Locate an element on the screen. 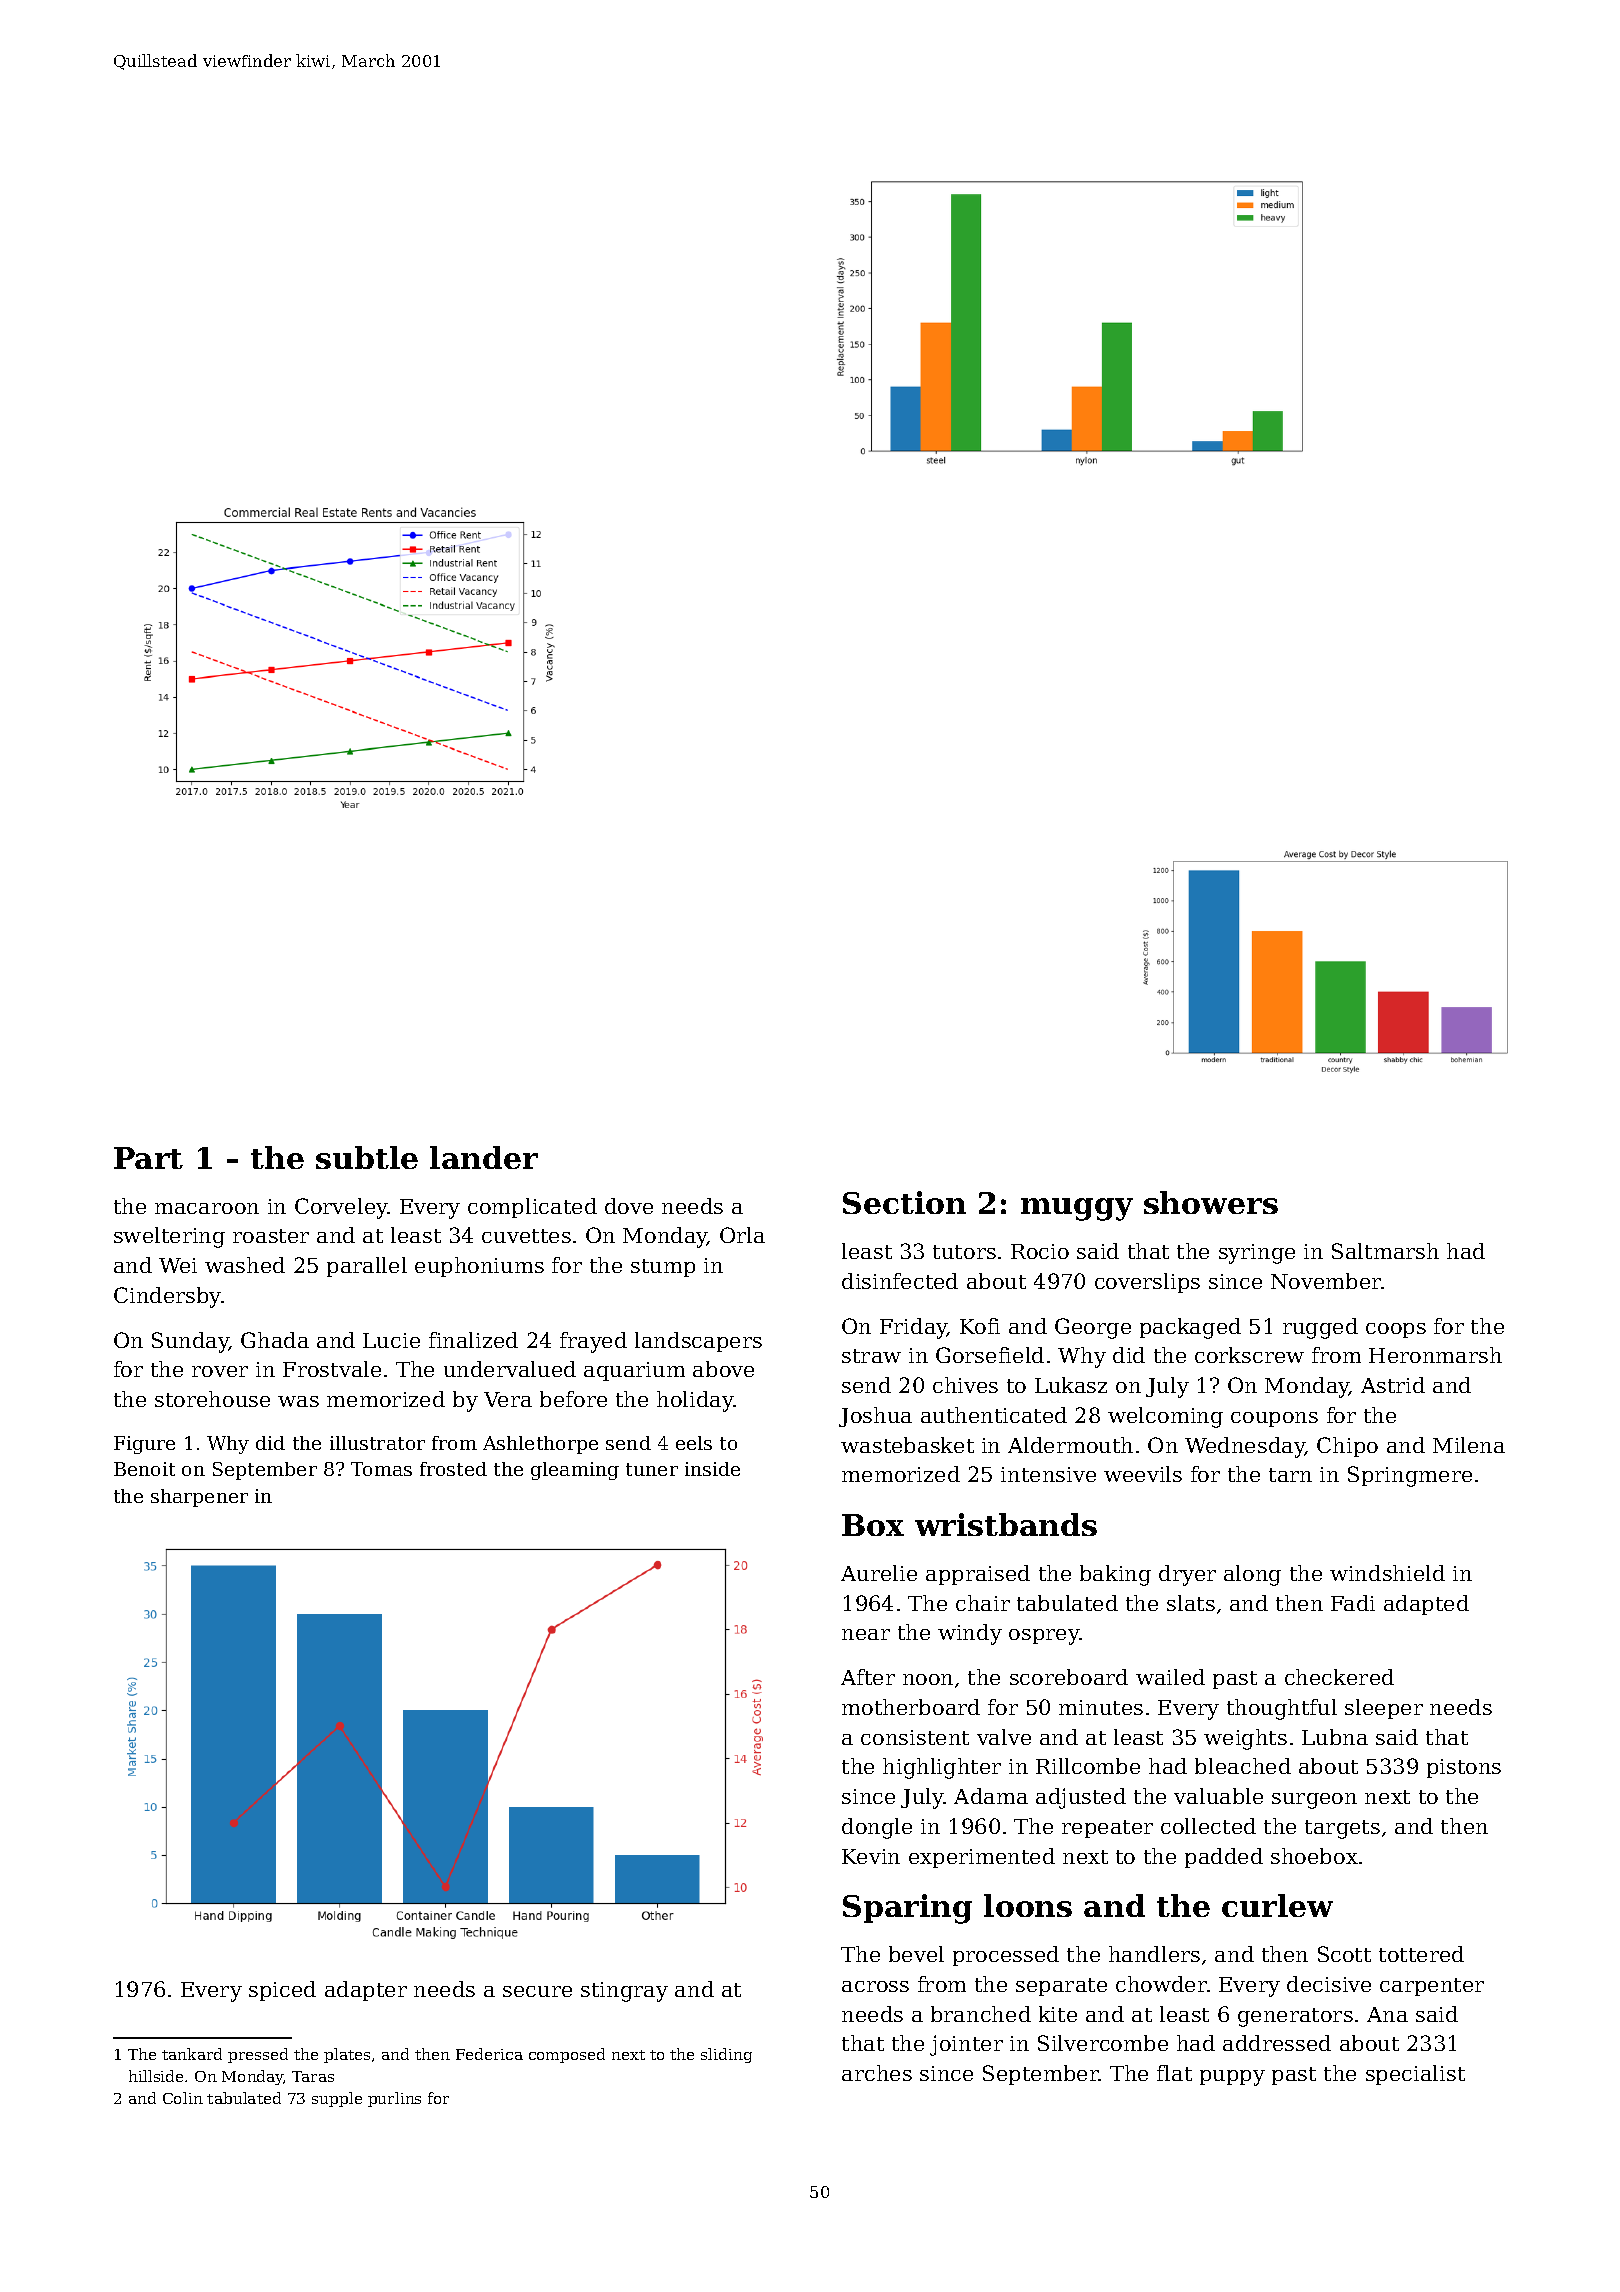 The image size is (1620, 2292). wailed is located at coordinates (1170, 1677).
